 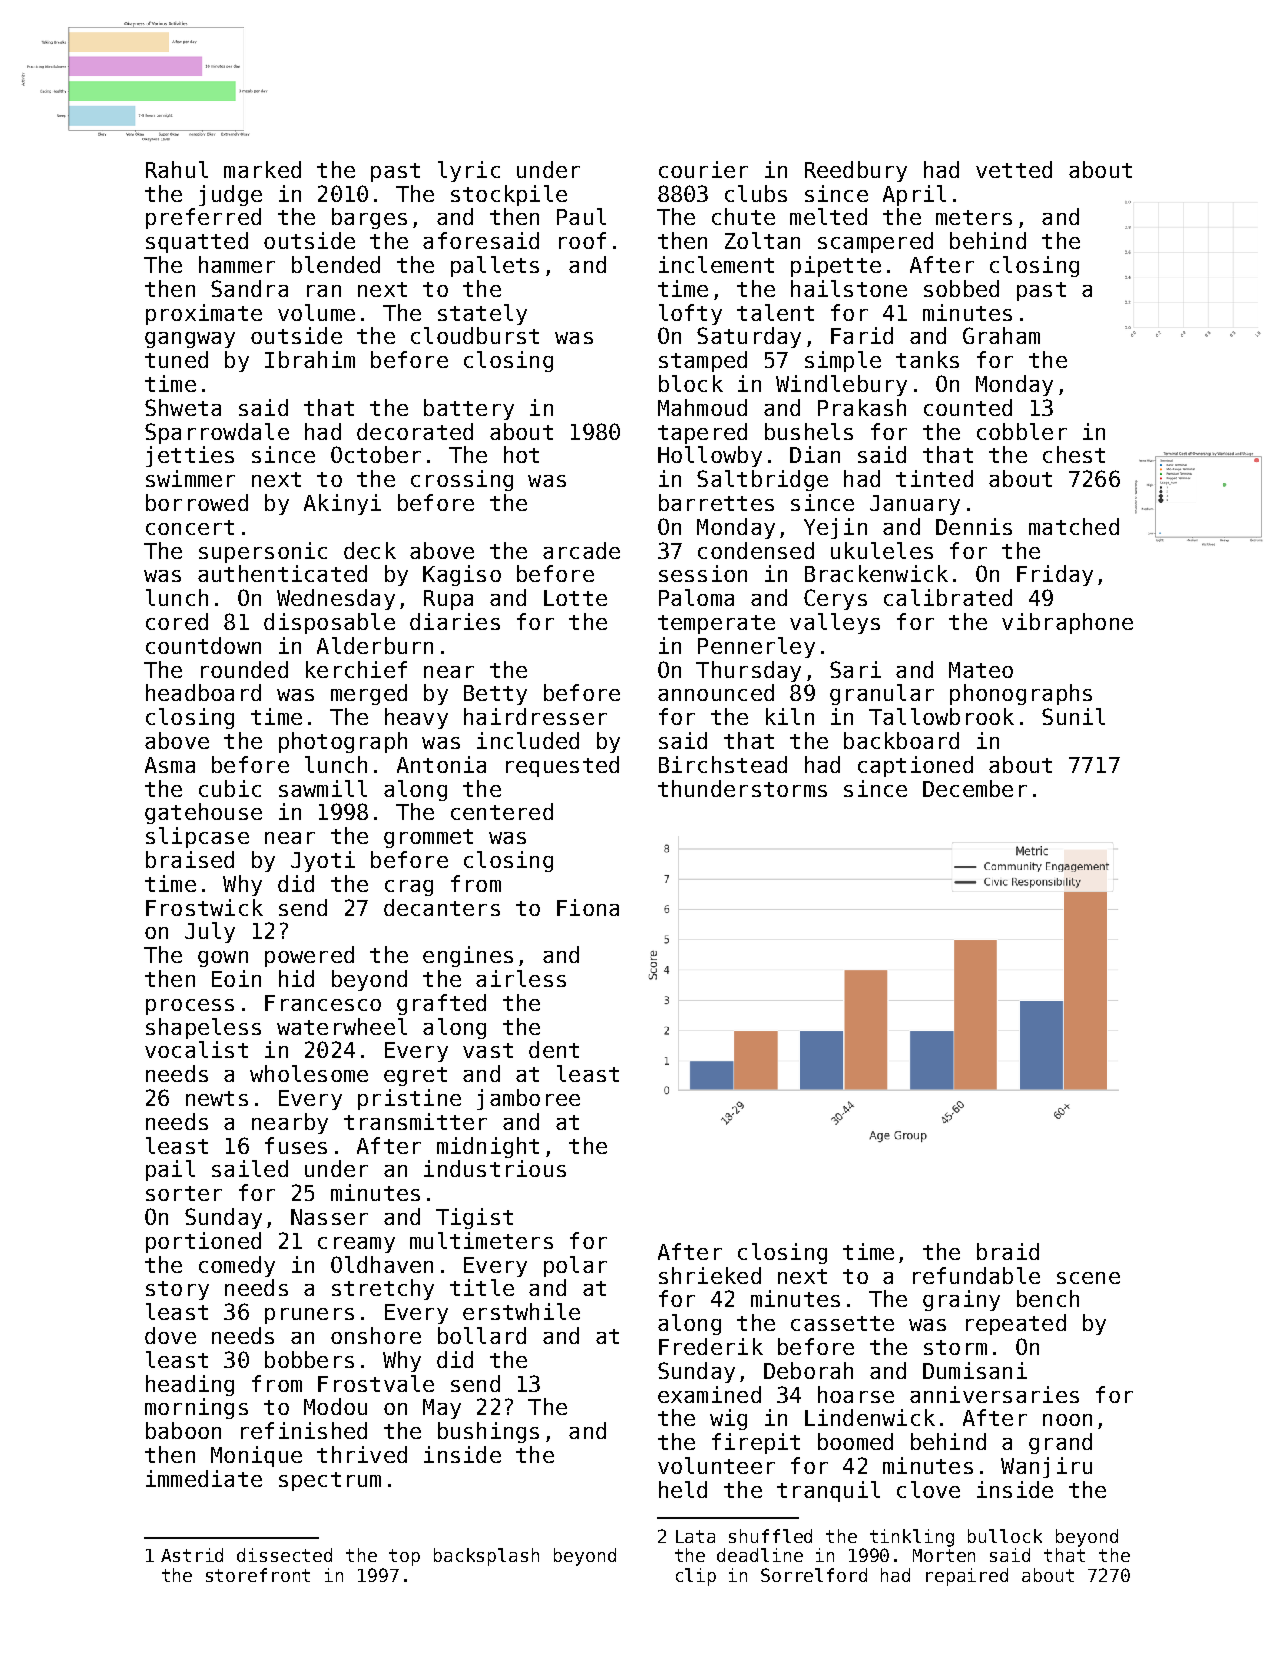 What do you see at coordinates (976, 1275) in the screenshot?
I see `refundable` at bounding box center [976, 1275].
